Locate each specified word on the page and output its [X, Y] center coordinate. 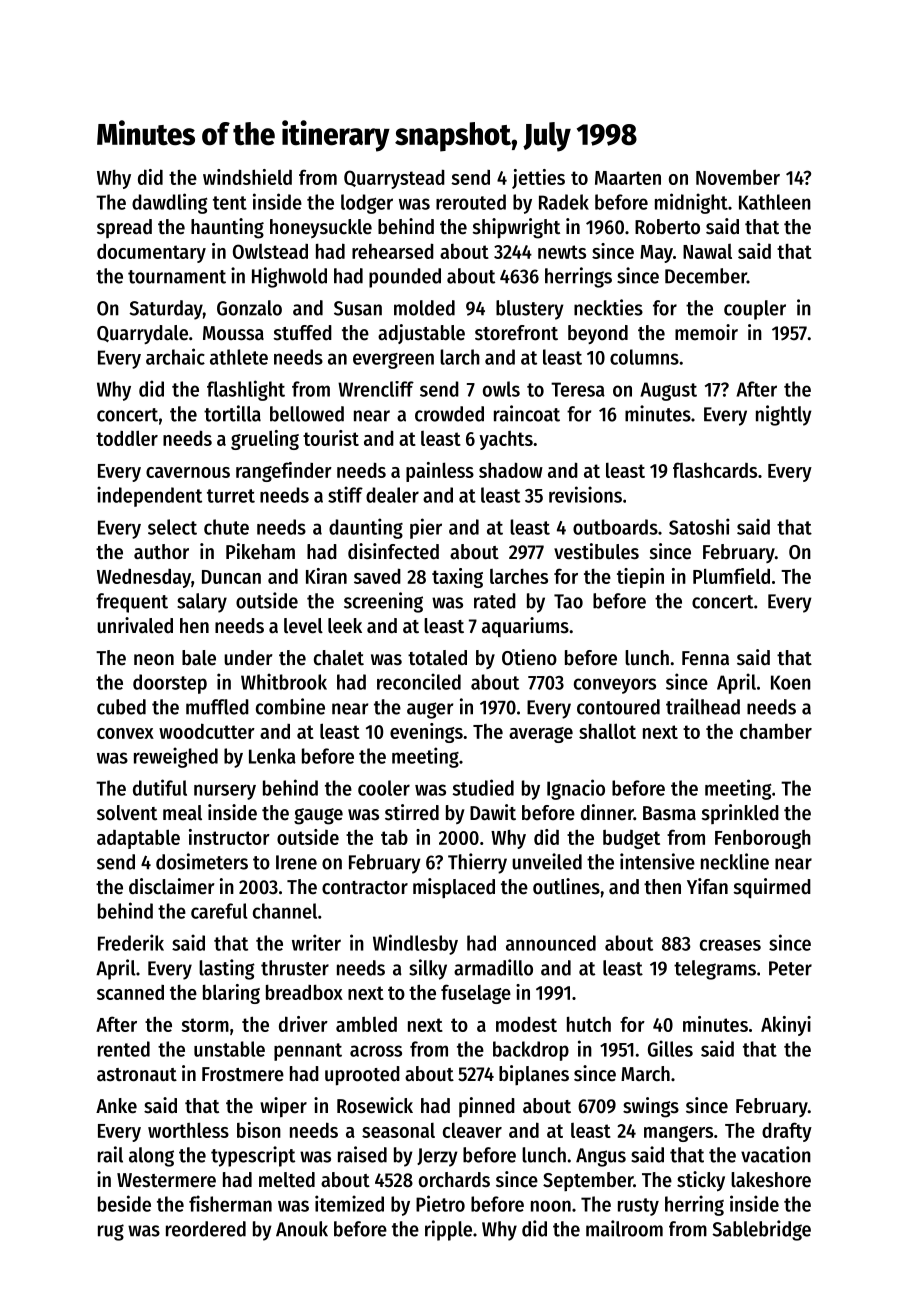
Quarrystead [394, 179]
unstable [229, 1049]
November [738, 177]
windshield [247, 177]
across [376, 1051]
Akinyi [786, 1026]
